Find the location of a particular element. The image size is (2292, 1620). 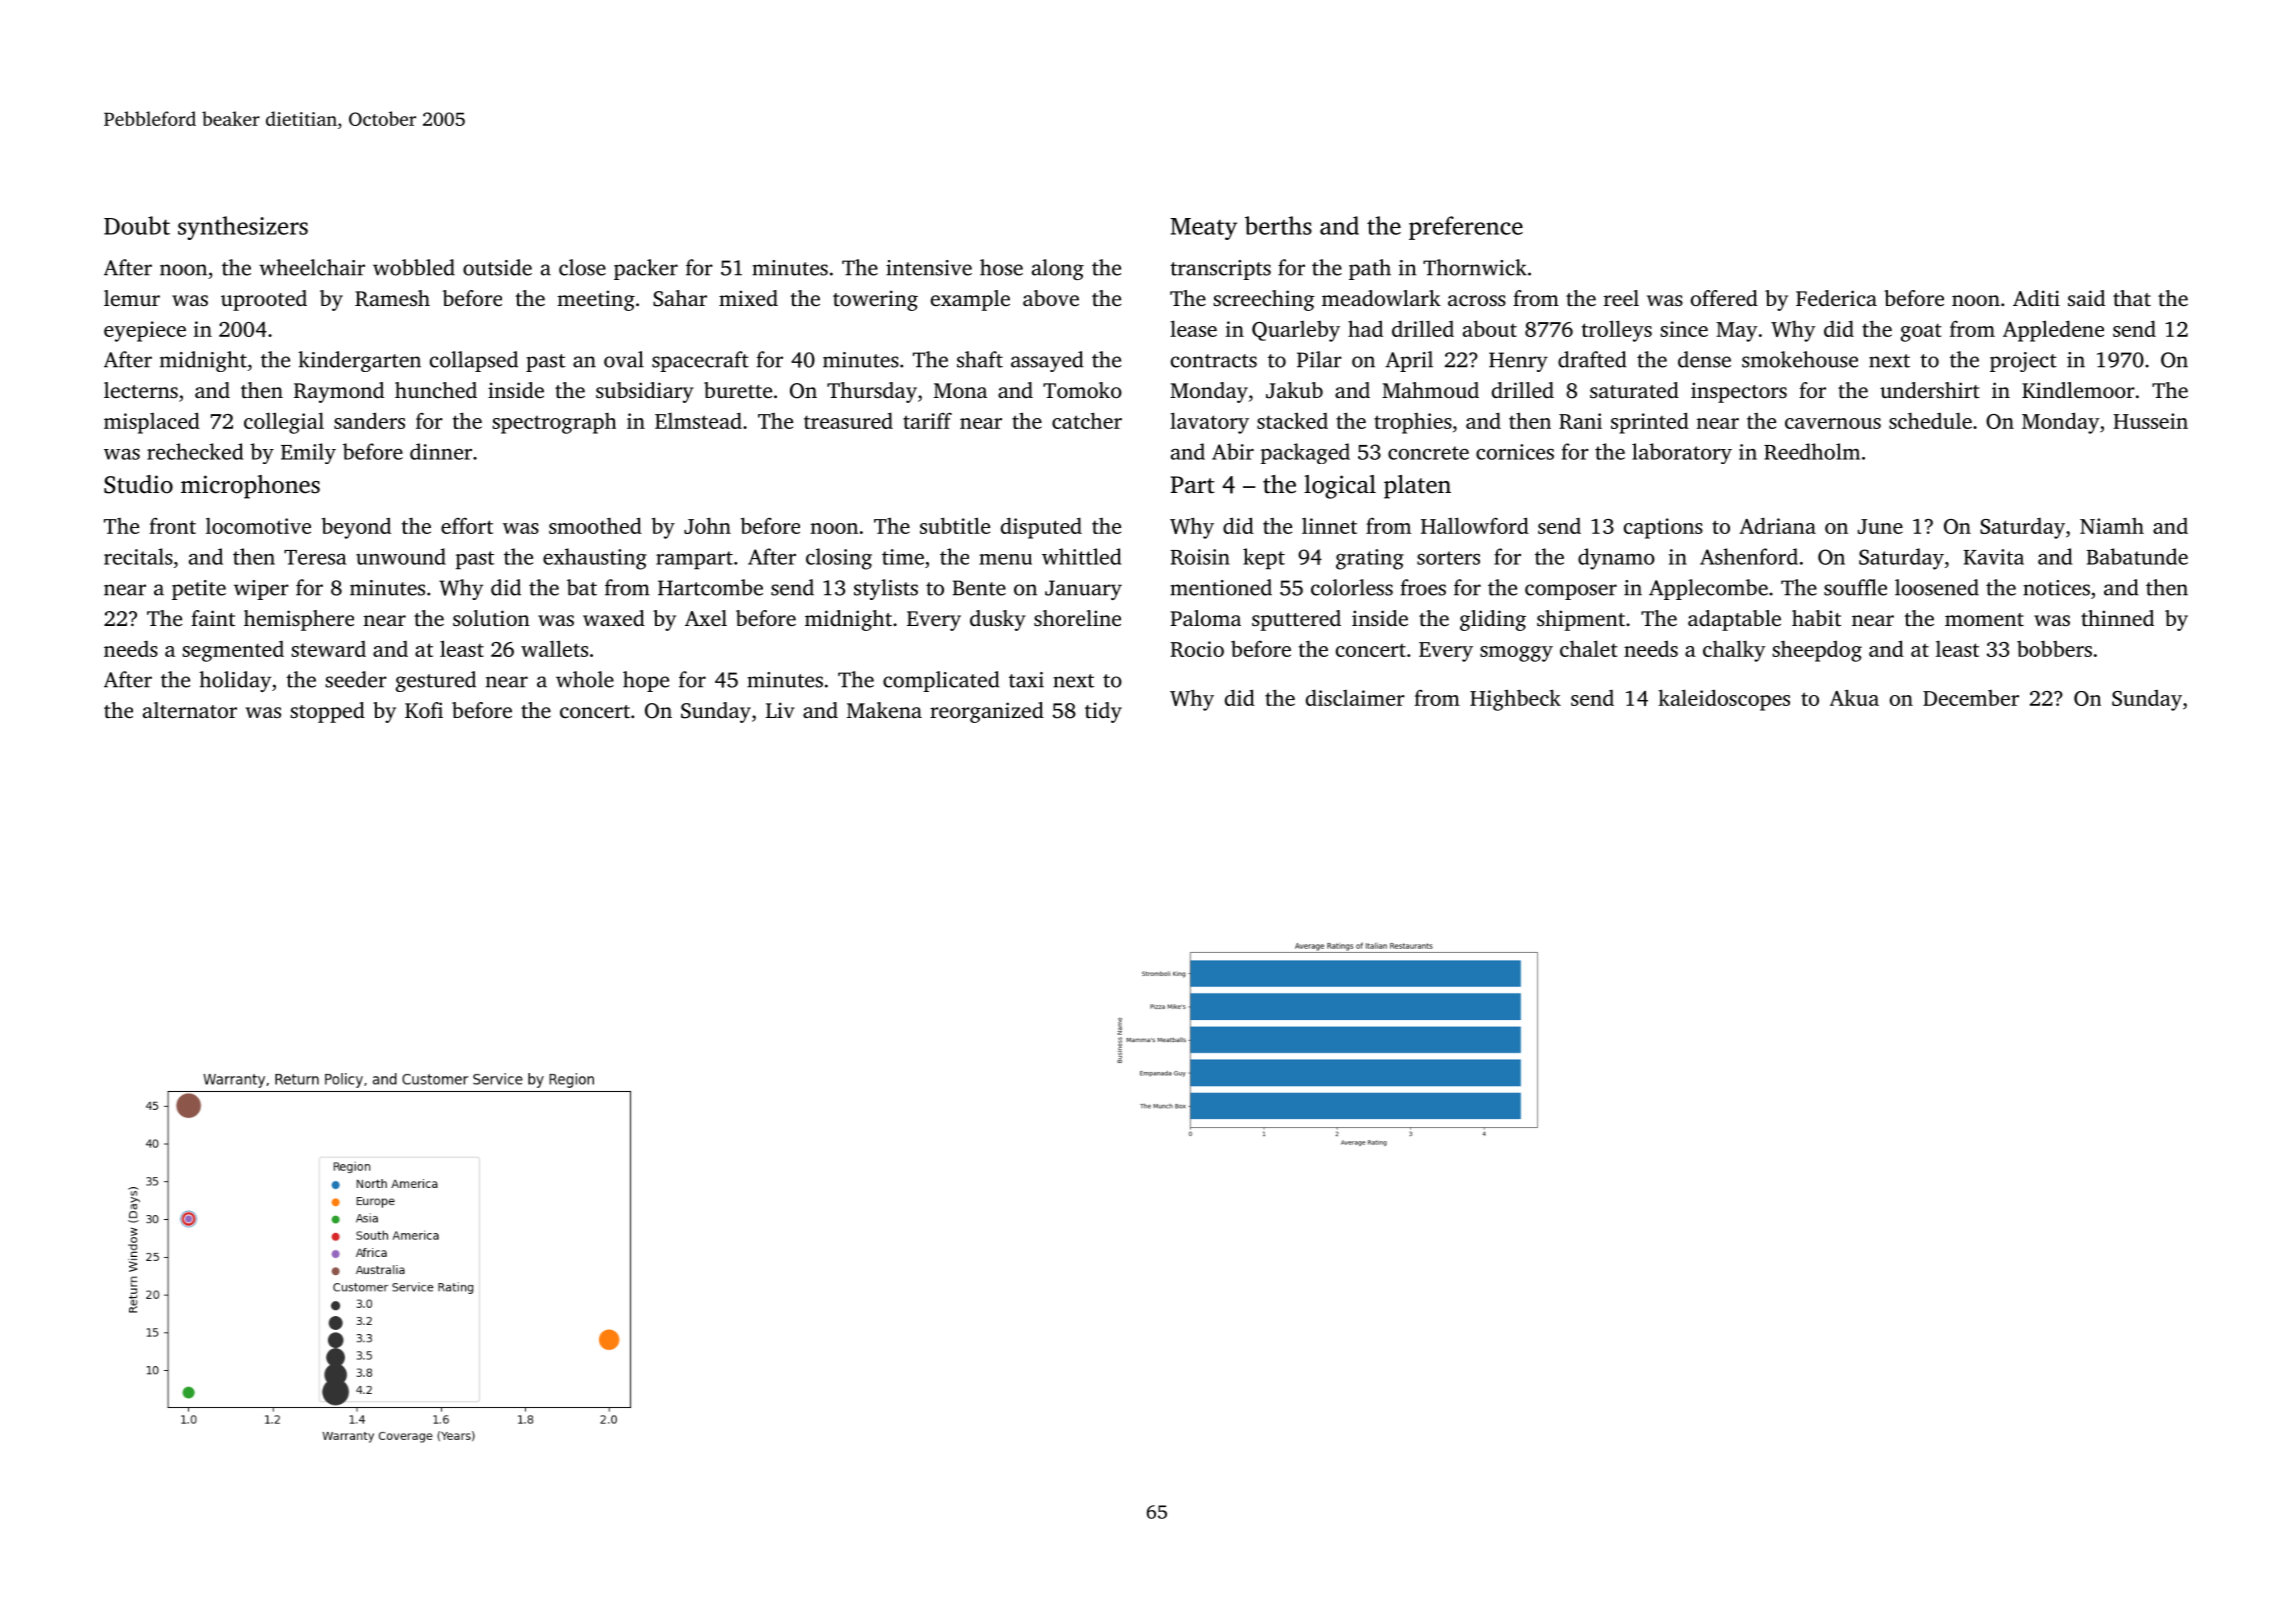

Niamh is located at coordinates (2112, 526).
